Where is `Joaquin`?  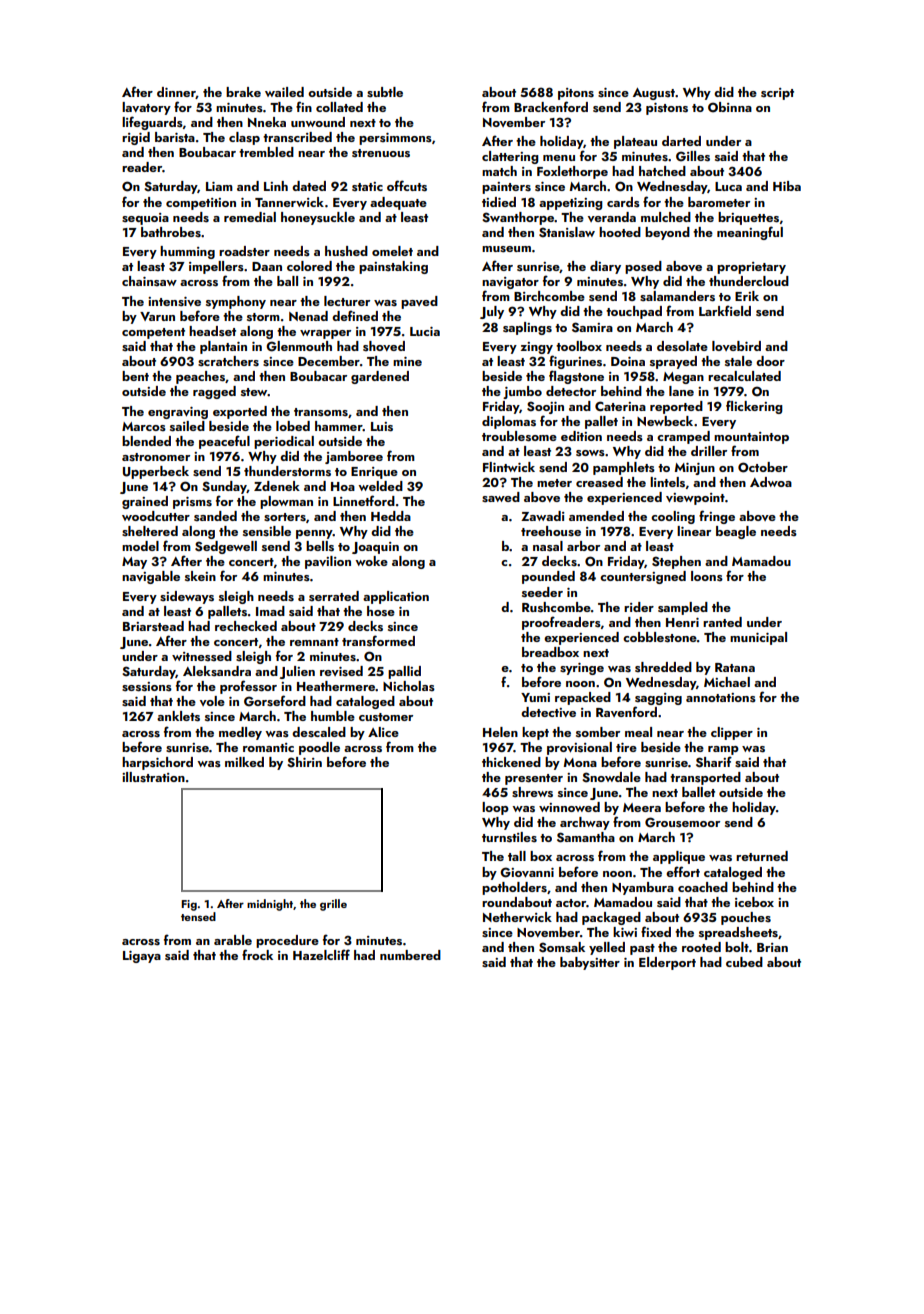 Joaquin is located at coordinates (375, 548).
